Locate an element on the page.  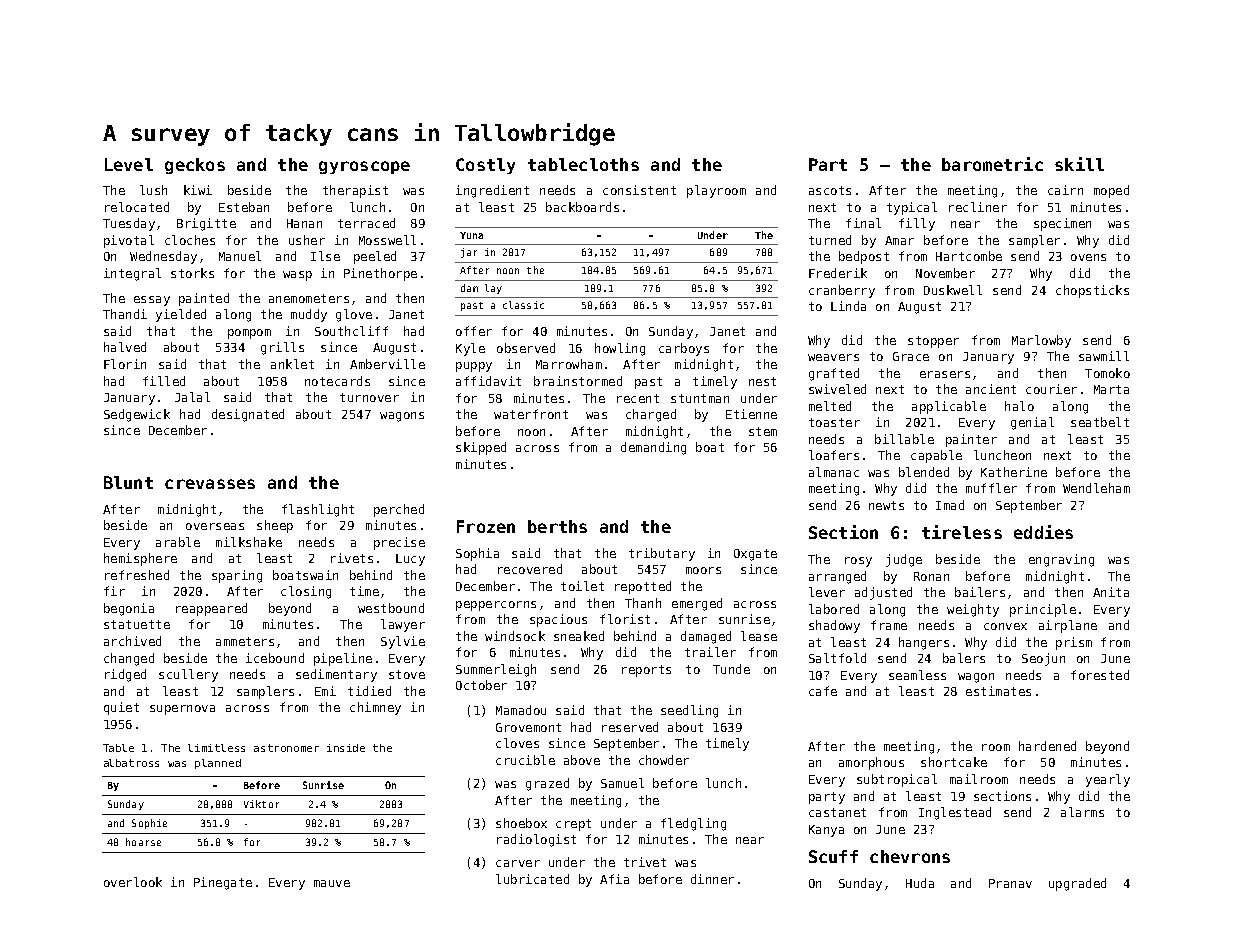
howling is located at coordinates (620, 349).
